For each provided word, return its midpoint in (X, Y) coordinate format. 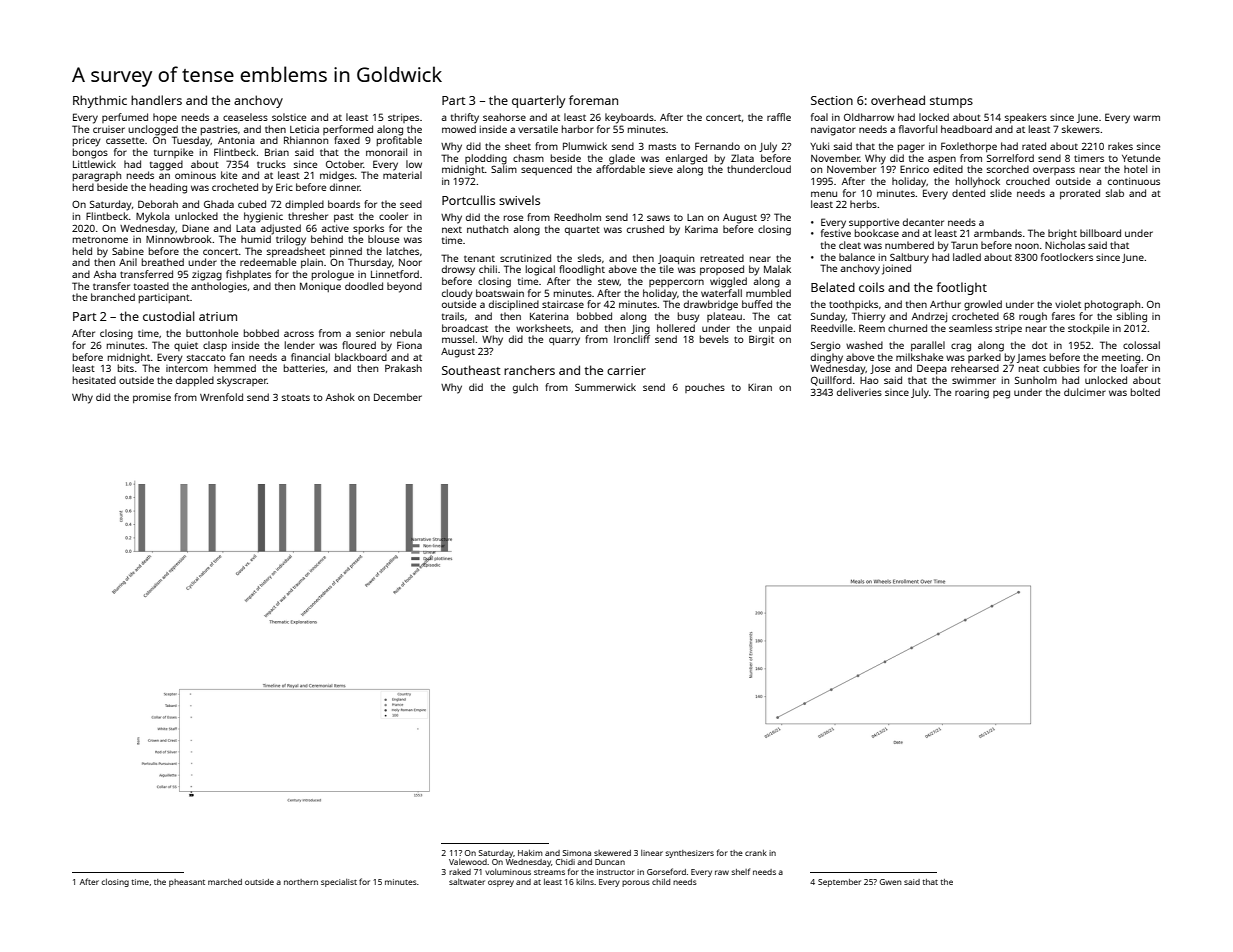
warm (1146, 118)
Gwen (891, 882)
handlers (156, 100)
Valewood (468, 862)
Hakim (530, 853)
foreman (593, 100)
